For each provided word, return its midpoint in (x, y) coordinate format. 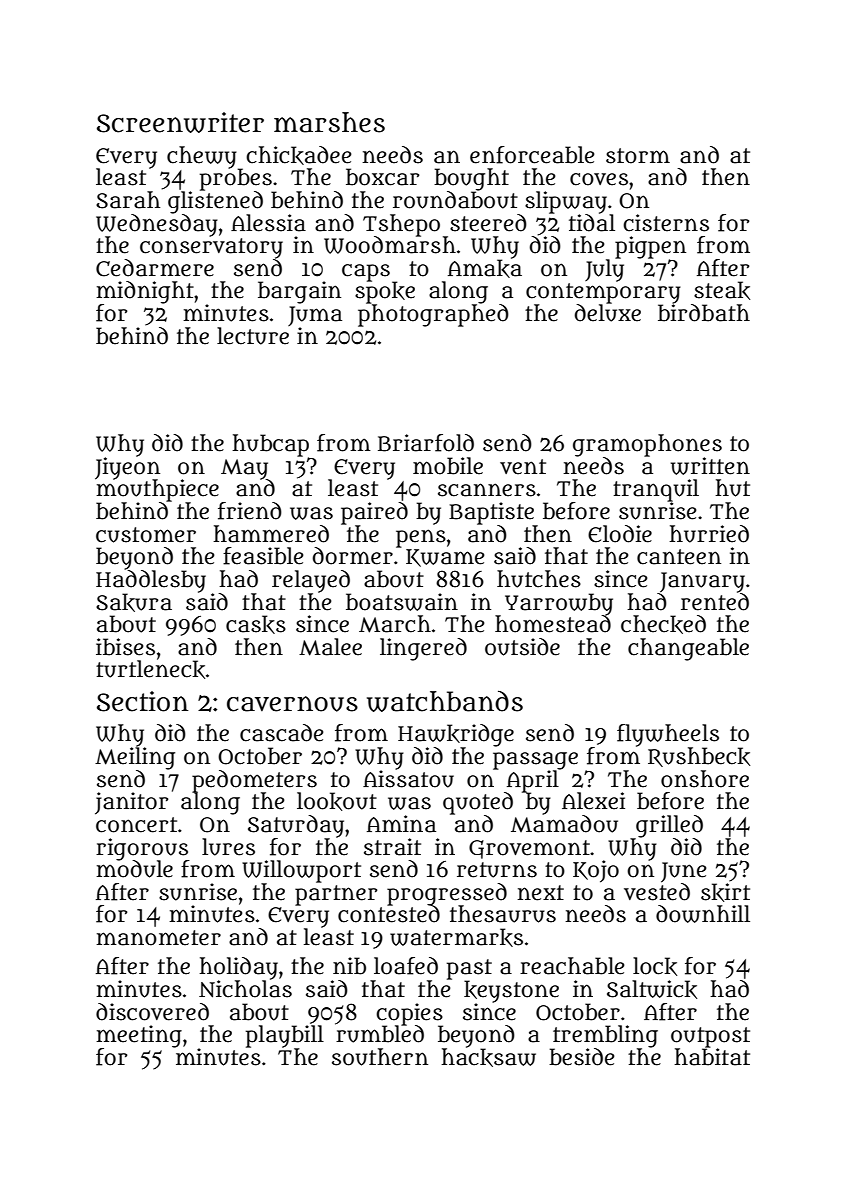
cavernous (292, 704)
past (469, 969)
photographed (433, 315)
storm (638, 156)
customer (146, 535)
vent (523, 467)
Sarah (128, 200)
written (710, 466)
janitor (131, 803)
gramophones (647, 445)
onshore (705, 779)
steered (488, 223)
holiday (238, 968)
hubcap (270, 445)
